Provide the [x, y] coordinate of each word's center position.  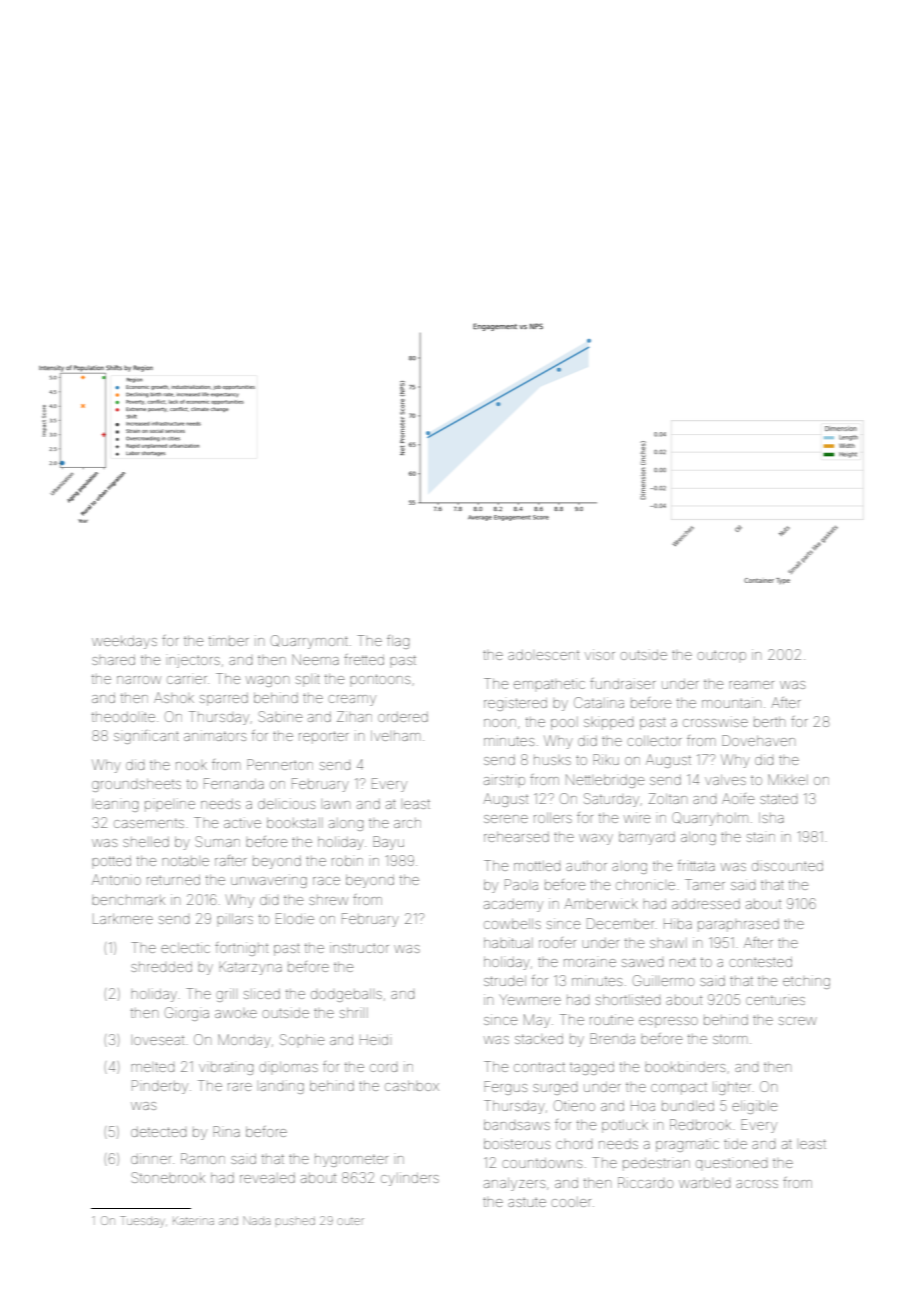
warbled [704, 1183]
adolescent [543, 655]
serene [506, 819]
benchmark [128, 900]
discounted [787, 865]
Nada [257, 1221]
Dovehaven [758, 740]
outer [350, 1221]
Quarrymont [309, 642]
